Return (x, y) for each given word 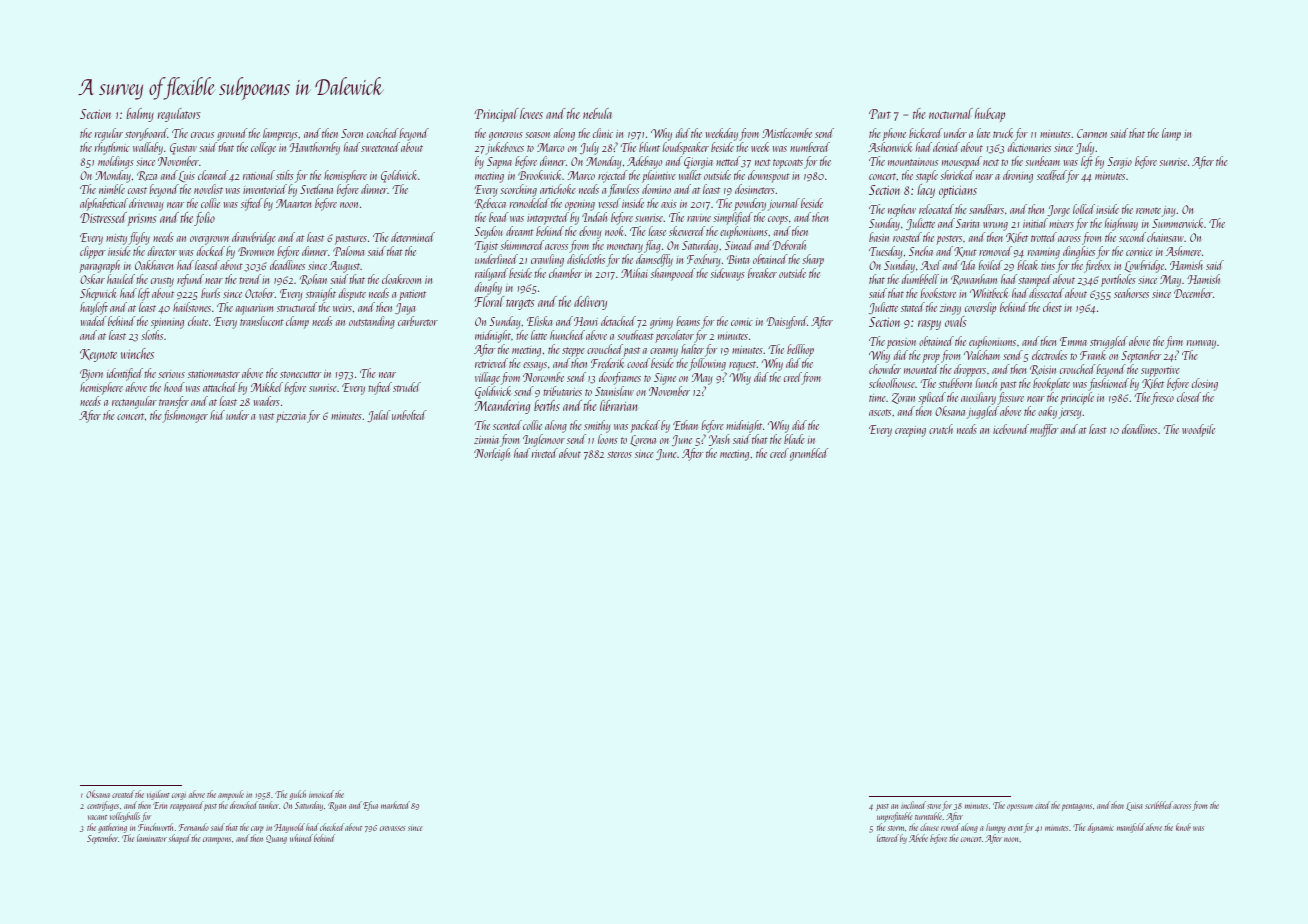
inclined (913, 805)
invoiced (321, 794)
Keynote (98, 355)
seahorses (1131, 293)
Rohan (313, 279)
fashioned (1108, 384)
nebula (597, 113)
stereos (619, 454)
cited (1042, 805)
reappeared (186, 806)
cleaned (213, 175)
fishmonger (185, 416)
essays (535, 366)
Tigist (486, 247)
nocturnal (951, 113)
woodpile (1198, 430)
